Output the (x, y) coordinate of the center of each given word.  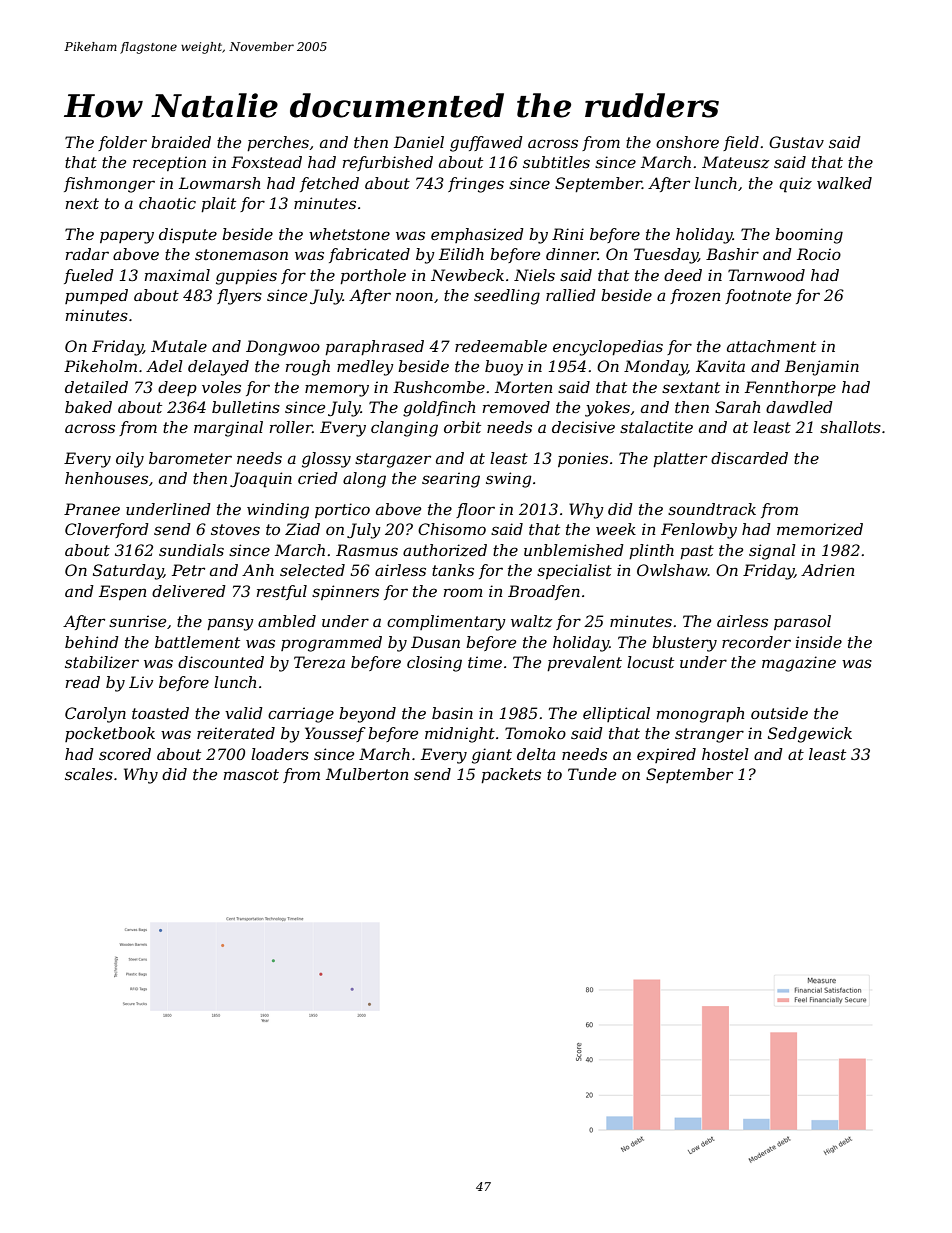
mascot (251, 774)
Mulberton (367, 774)
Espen (122, 592)
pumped (96, 296)
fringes (476, 185)
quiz (795, 185)
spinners (345, 592)
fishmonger (109, 185)
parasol (802, 622)
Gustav (796, 142)
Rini (568, 234)
